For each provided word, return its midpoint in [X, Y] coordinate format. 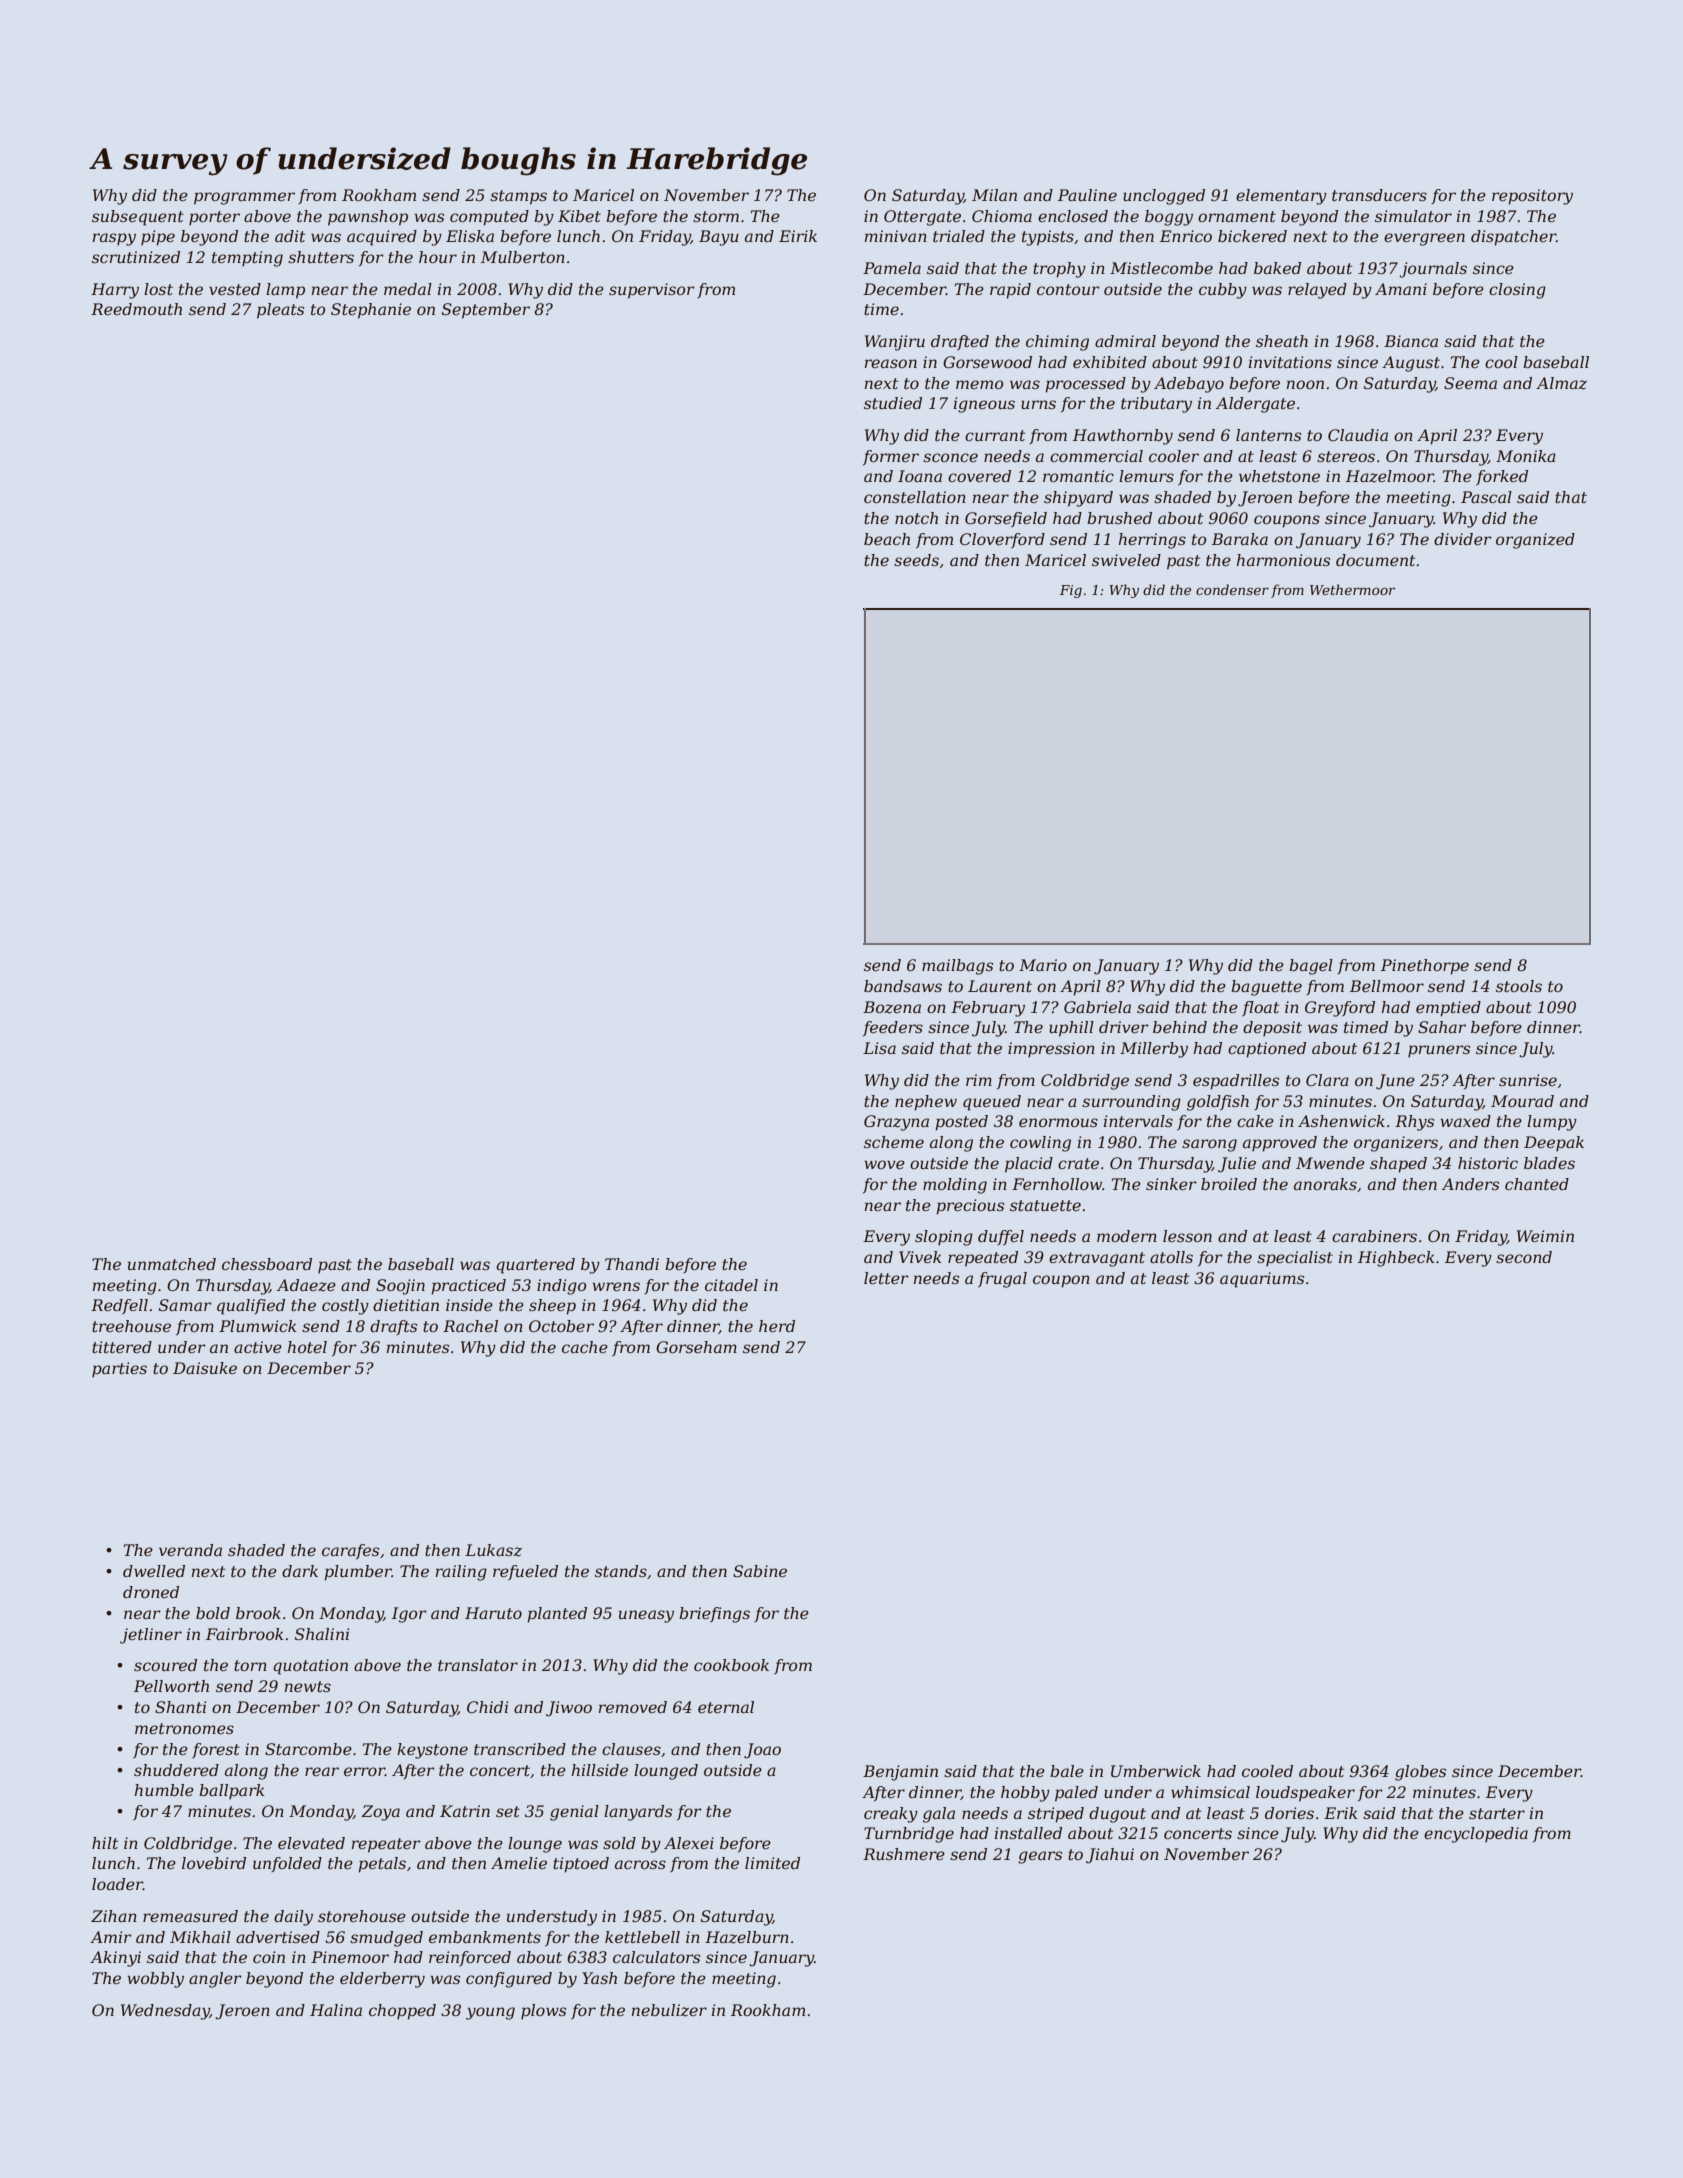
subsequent [138, 218]
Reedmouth [136, 309]
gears [1040, 1857]
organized [1535, 541]
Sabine [760, 1571]
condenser [1232, 589]
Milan [994, 195]
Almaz [1561, 383]
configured [509, 1980]
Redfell [119, 1306]
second [1524, 1257]
